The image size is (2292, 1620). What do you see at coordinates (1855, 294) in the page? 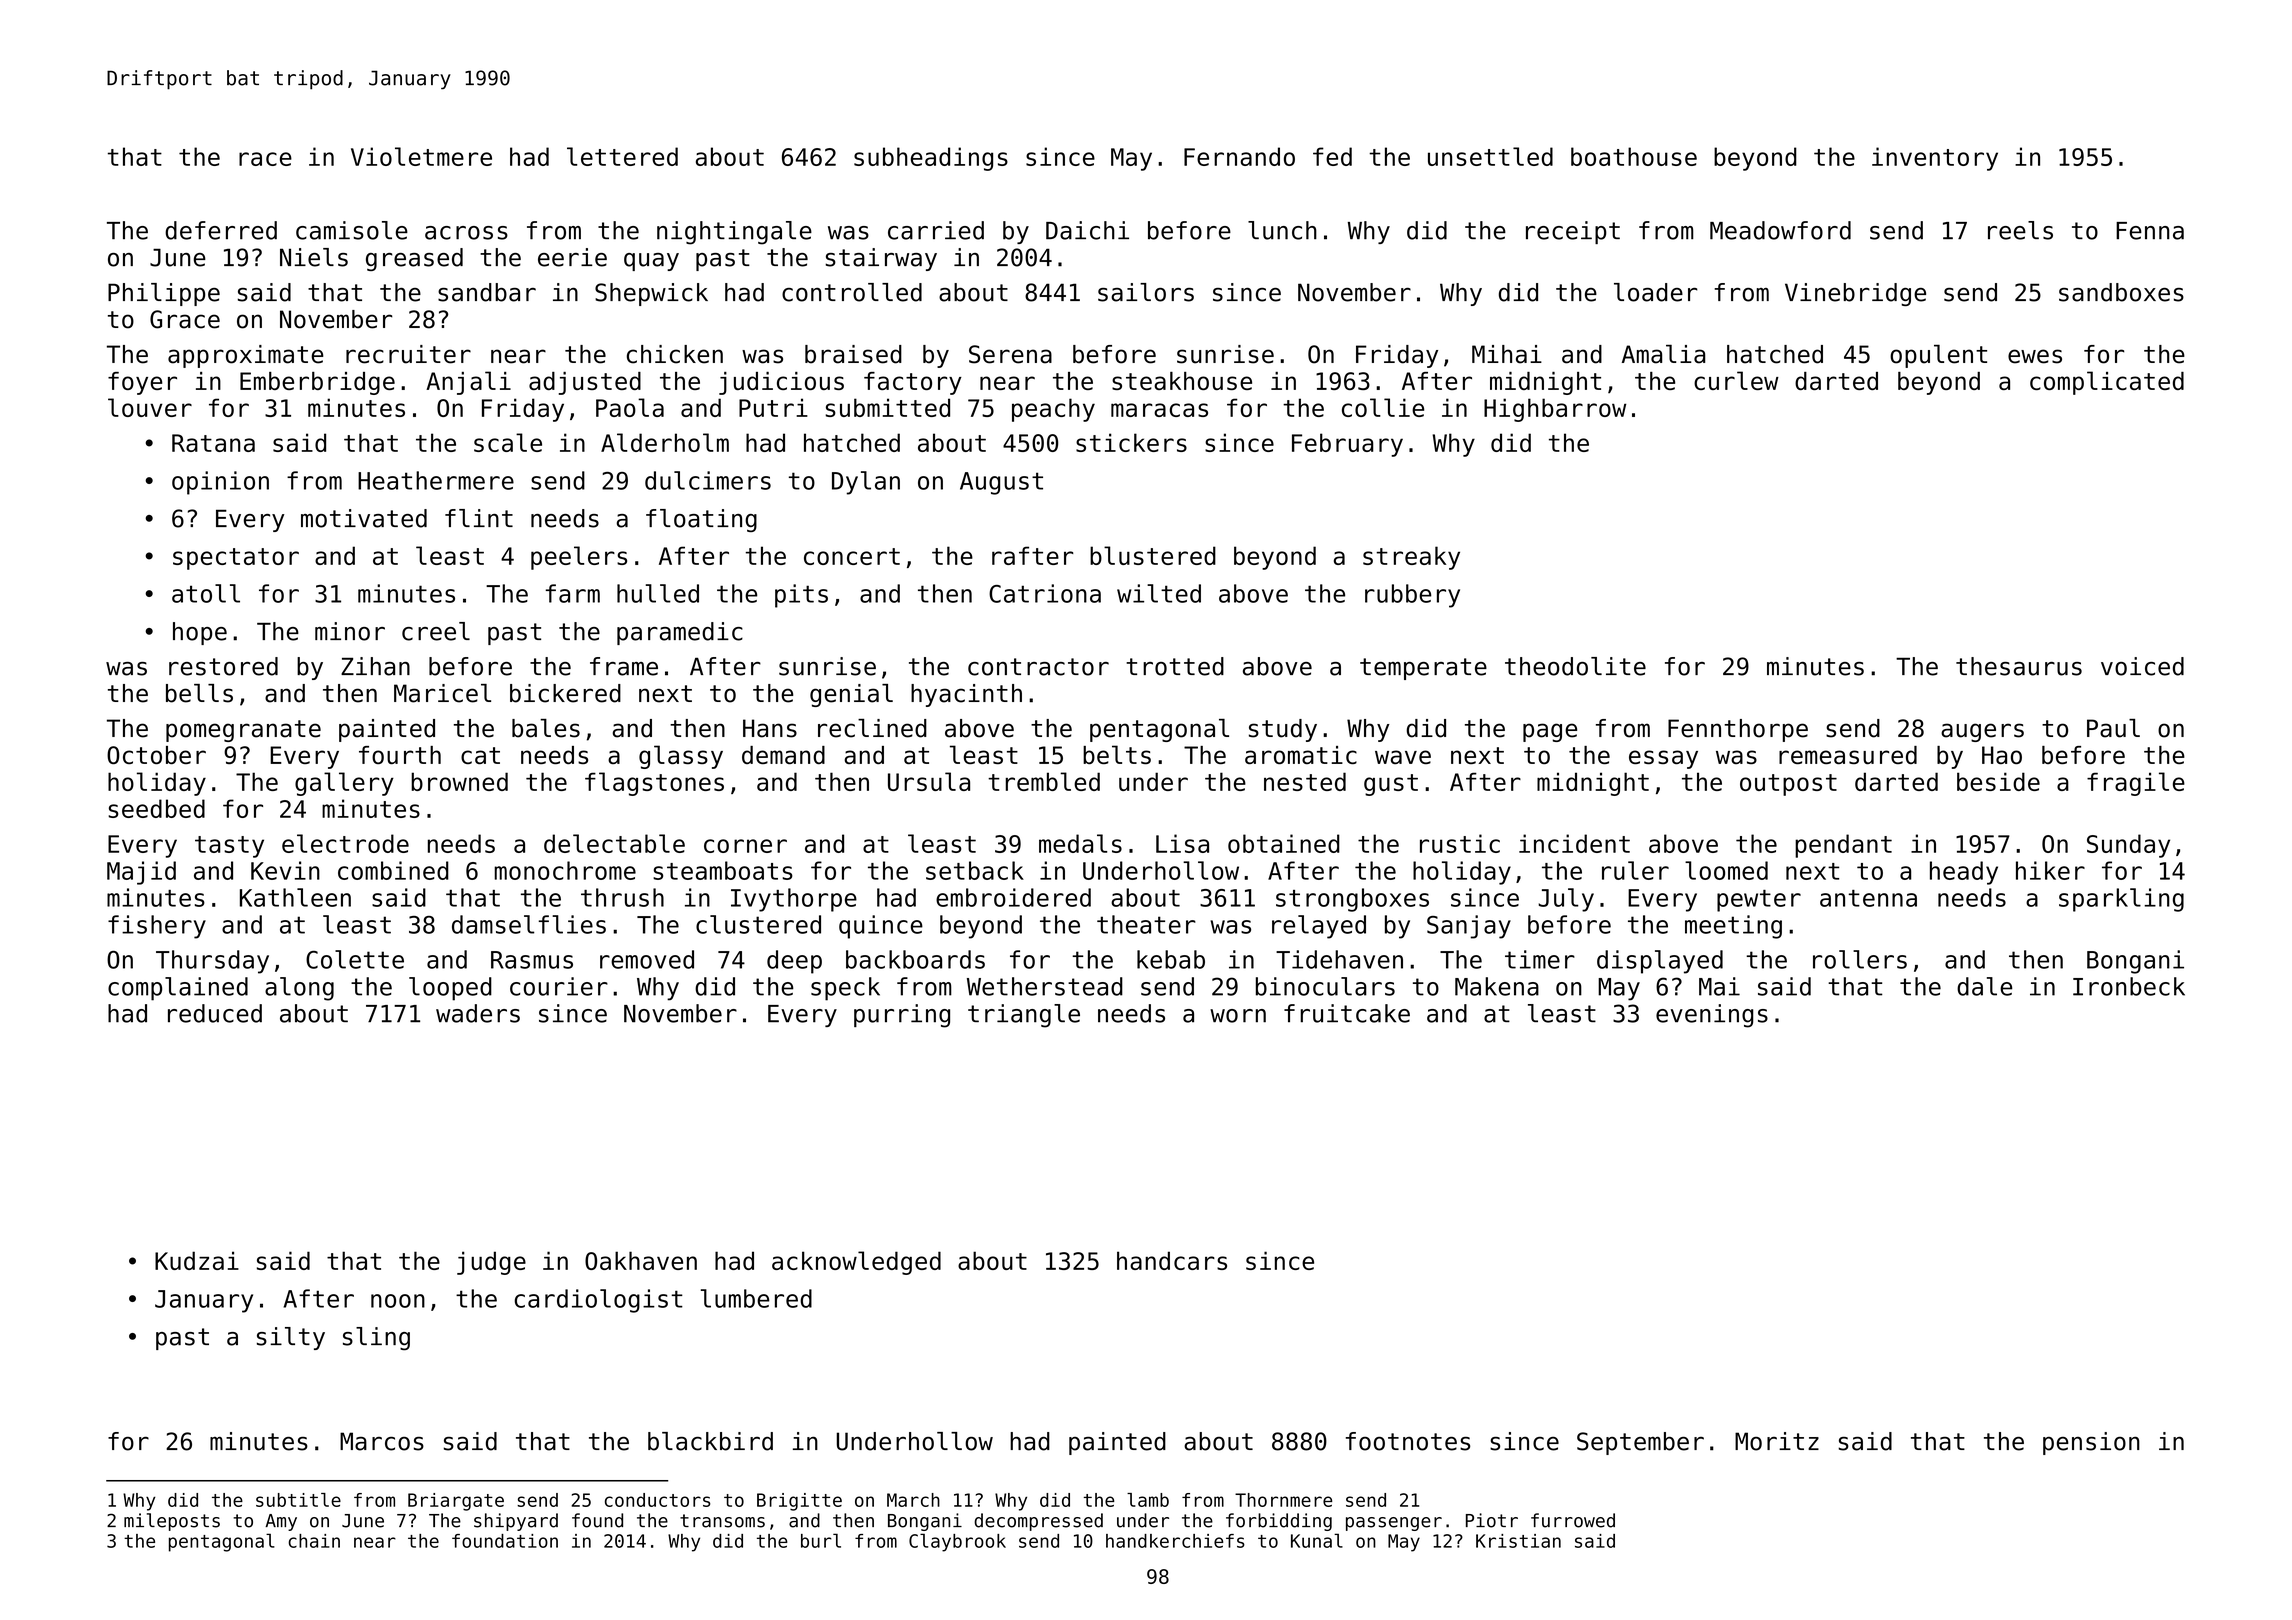
I see `Vinebridge` at bounding box center [1855, 294].
